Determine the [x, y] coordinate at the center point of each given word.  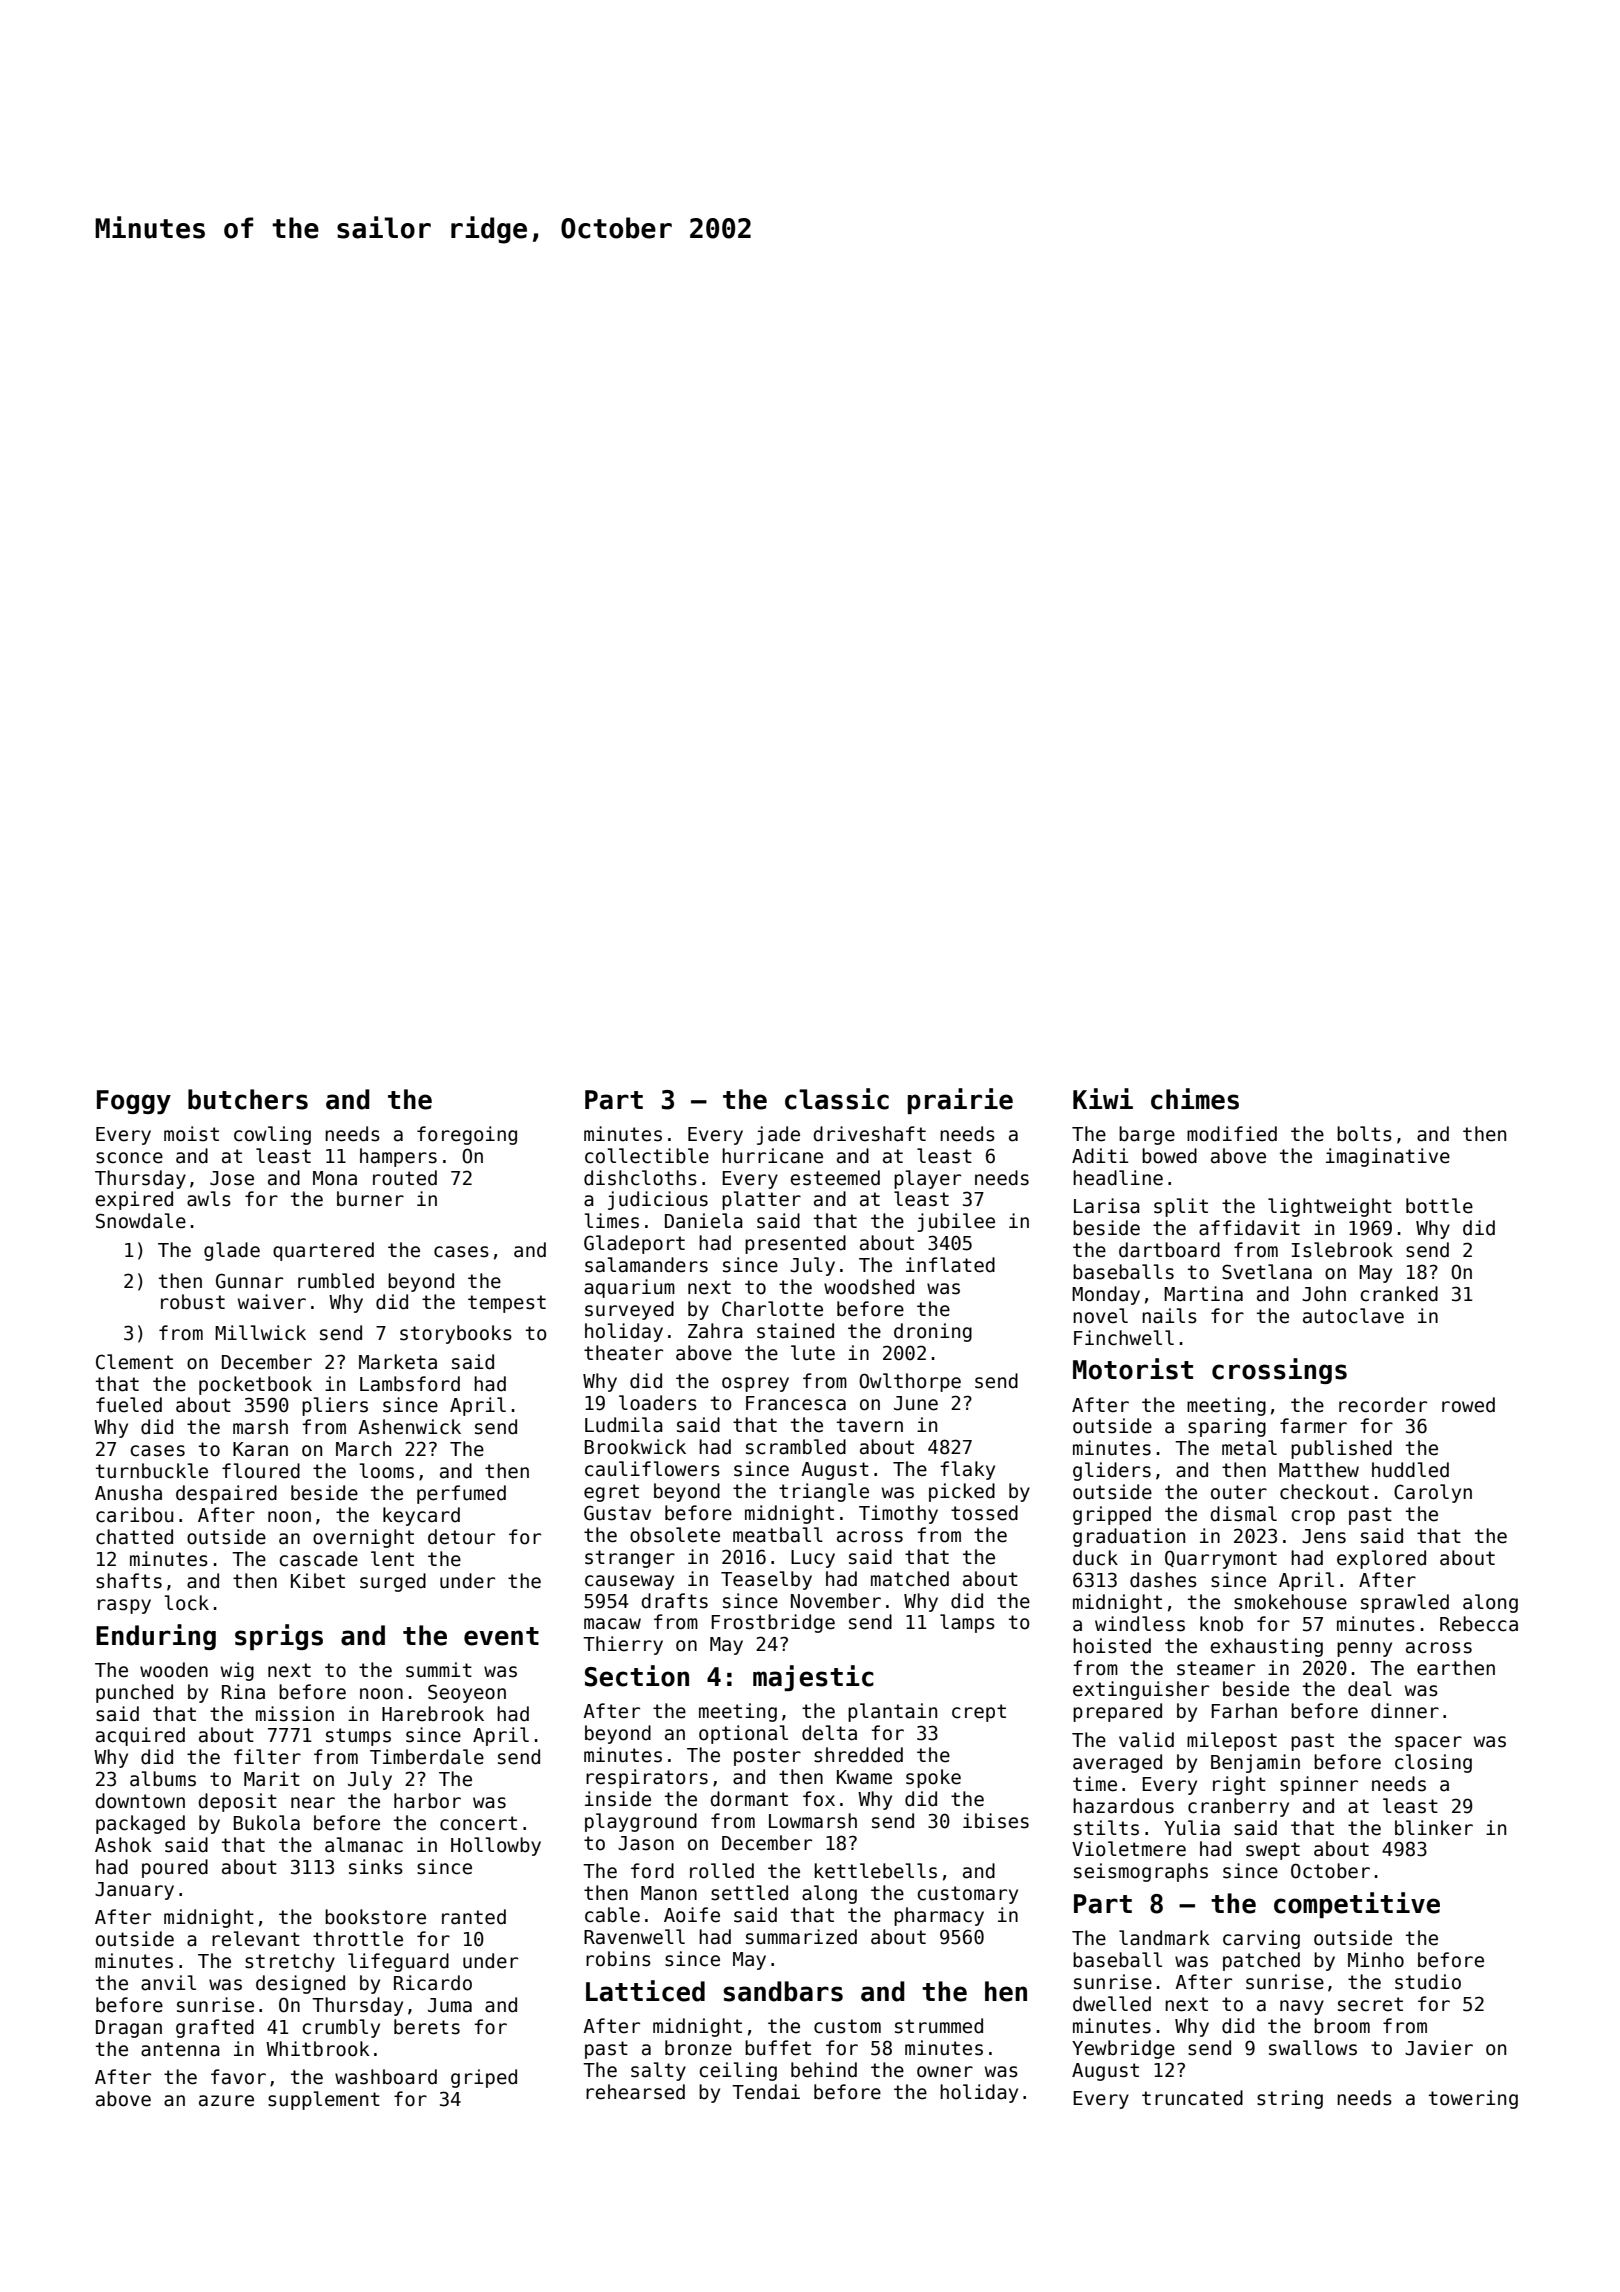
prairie [960, 1101]
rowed [1468, 1405]
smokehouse [1290, 1602]
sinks [376, 1867]
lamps [967, 1623]
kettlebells [876, 1871]
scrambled [796, 1447]
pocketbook [255, 1385]
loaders [658, 1403]
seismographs [1141, 1872]
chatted [134, 1537]
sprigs [279, 1637]
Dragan [129, 2029]
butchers [248, 1099]
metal [1249, 1448]
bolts [1364, 1134]
